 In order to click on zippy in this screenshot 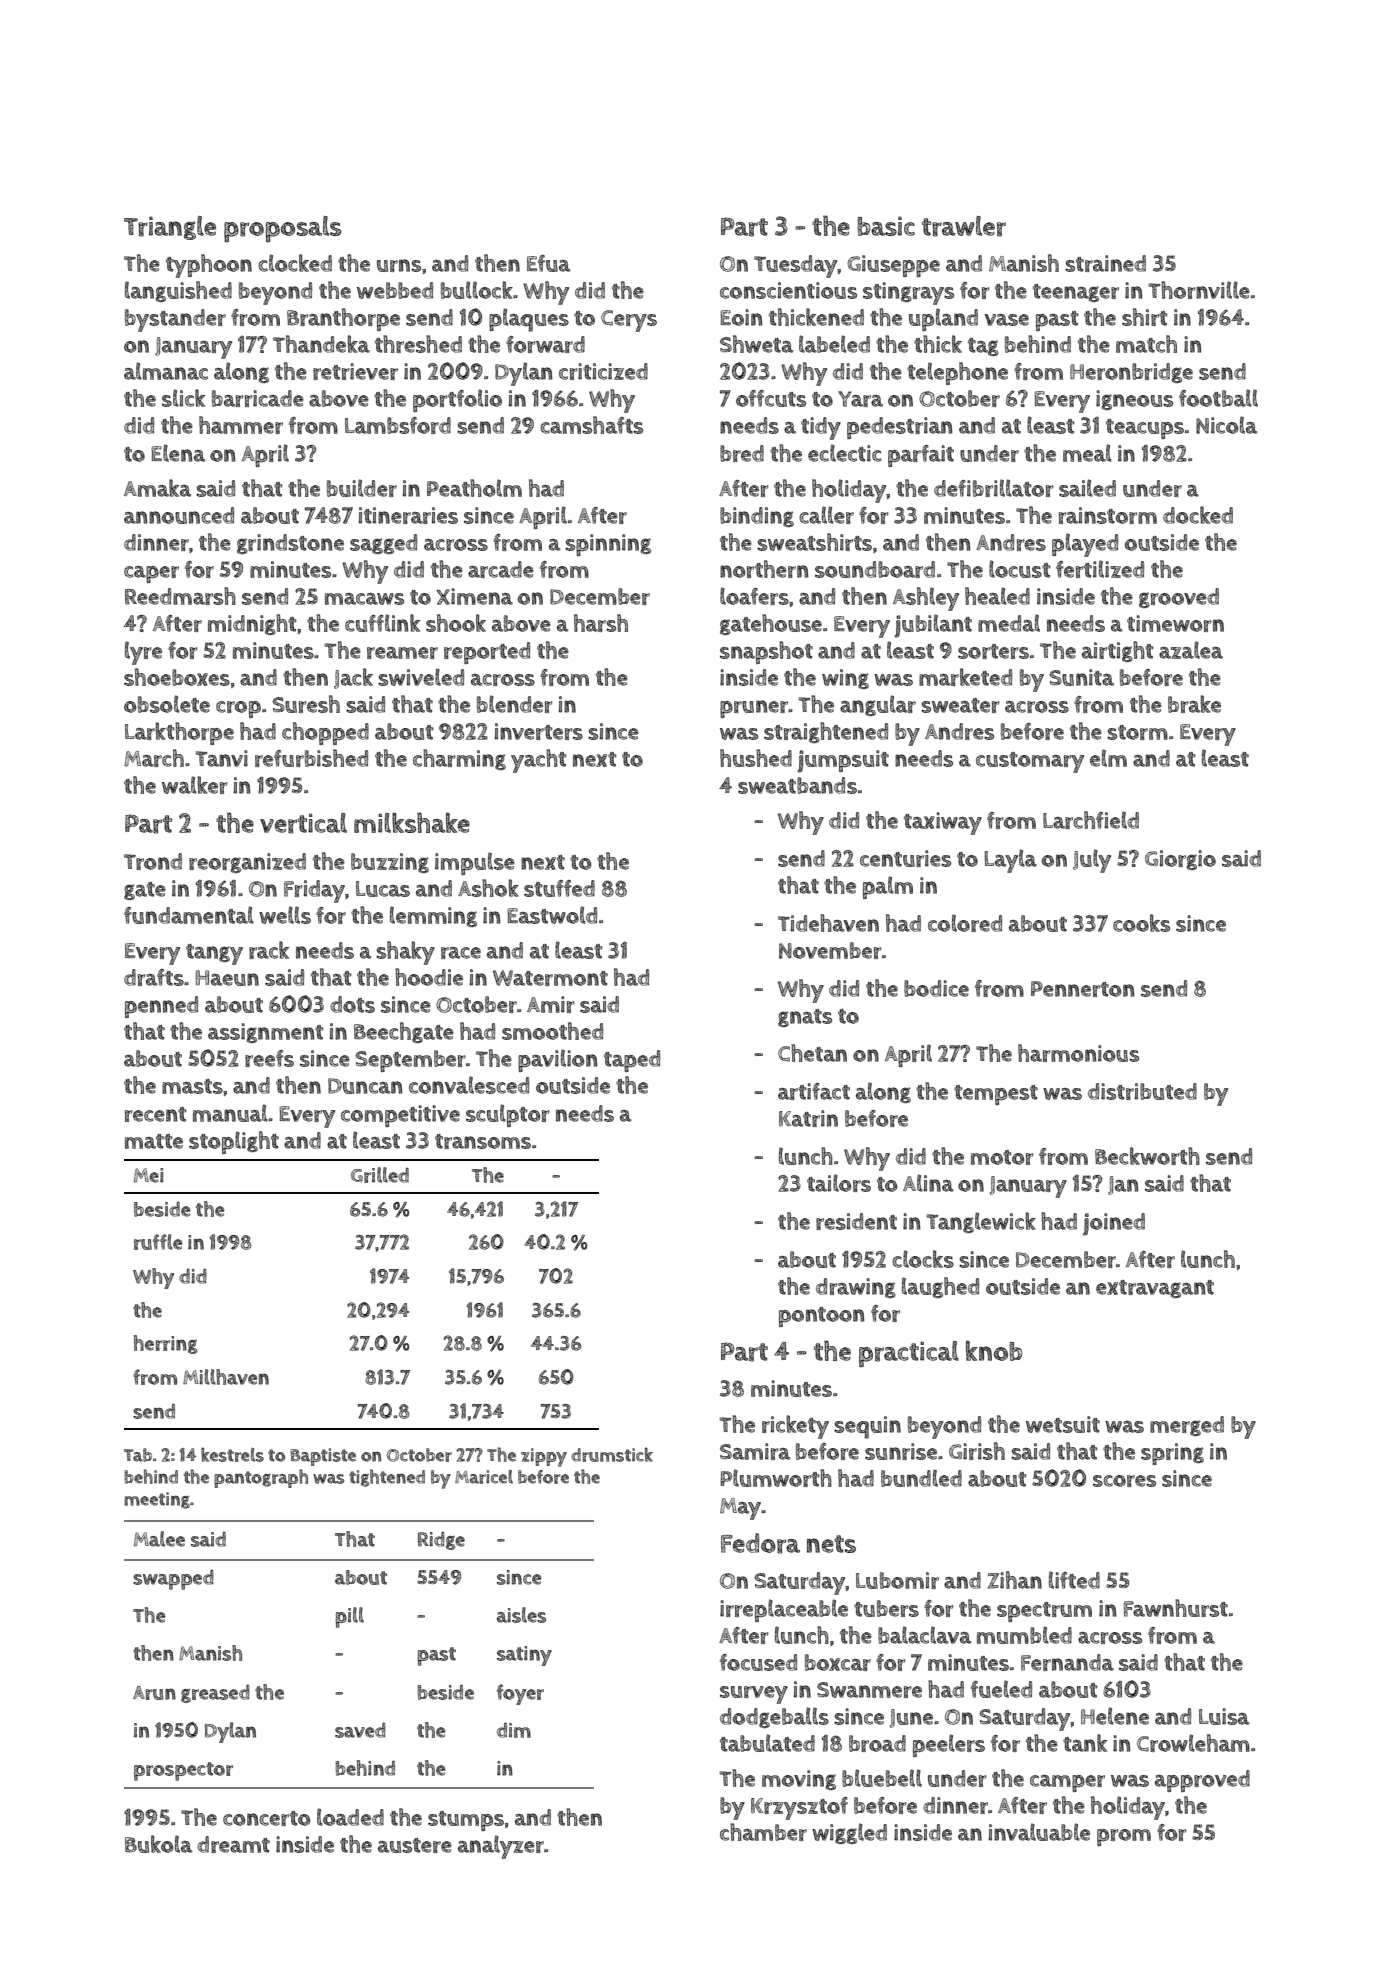, I will do `click(544, 1457)`.
